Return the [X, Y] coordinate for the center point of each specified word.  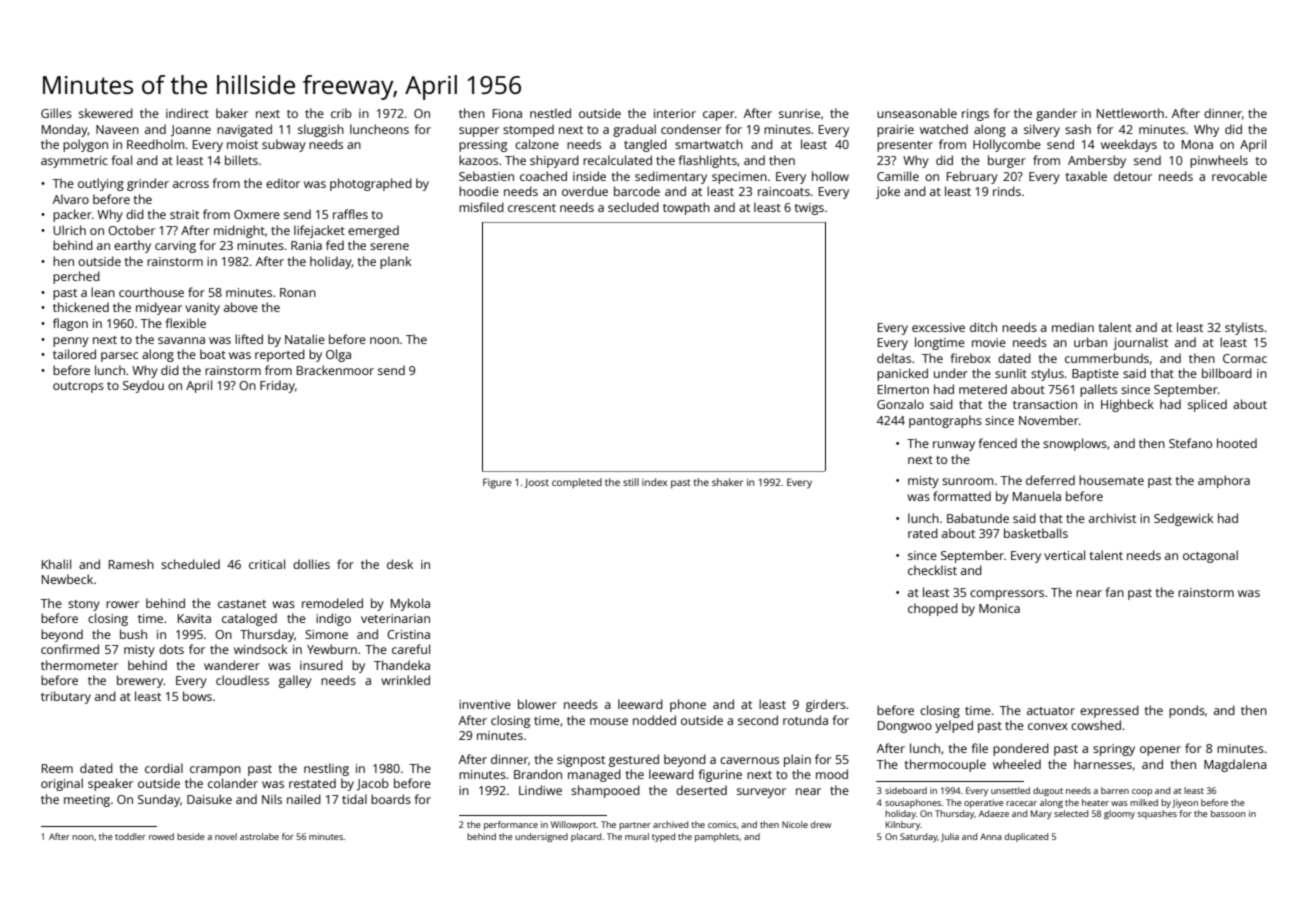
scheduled [190, 564]
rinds [1007, 191]
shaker [727, 482]
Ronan [298, 292]
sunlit [1011, 373]
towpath [686, 208]
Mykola [410, 604]
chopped [933, 609]
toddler [130, 836]
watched [944, 129]
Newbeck [67, 579]
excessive [938, 327]
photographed [371, 184]
